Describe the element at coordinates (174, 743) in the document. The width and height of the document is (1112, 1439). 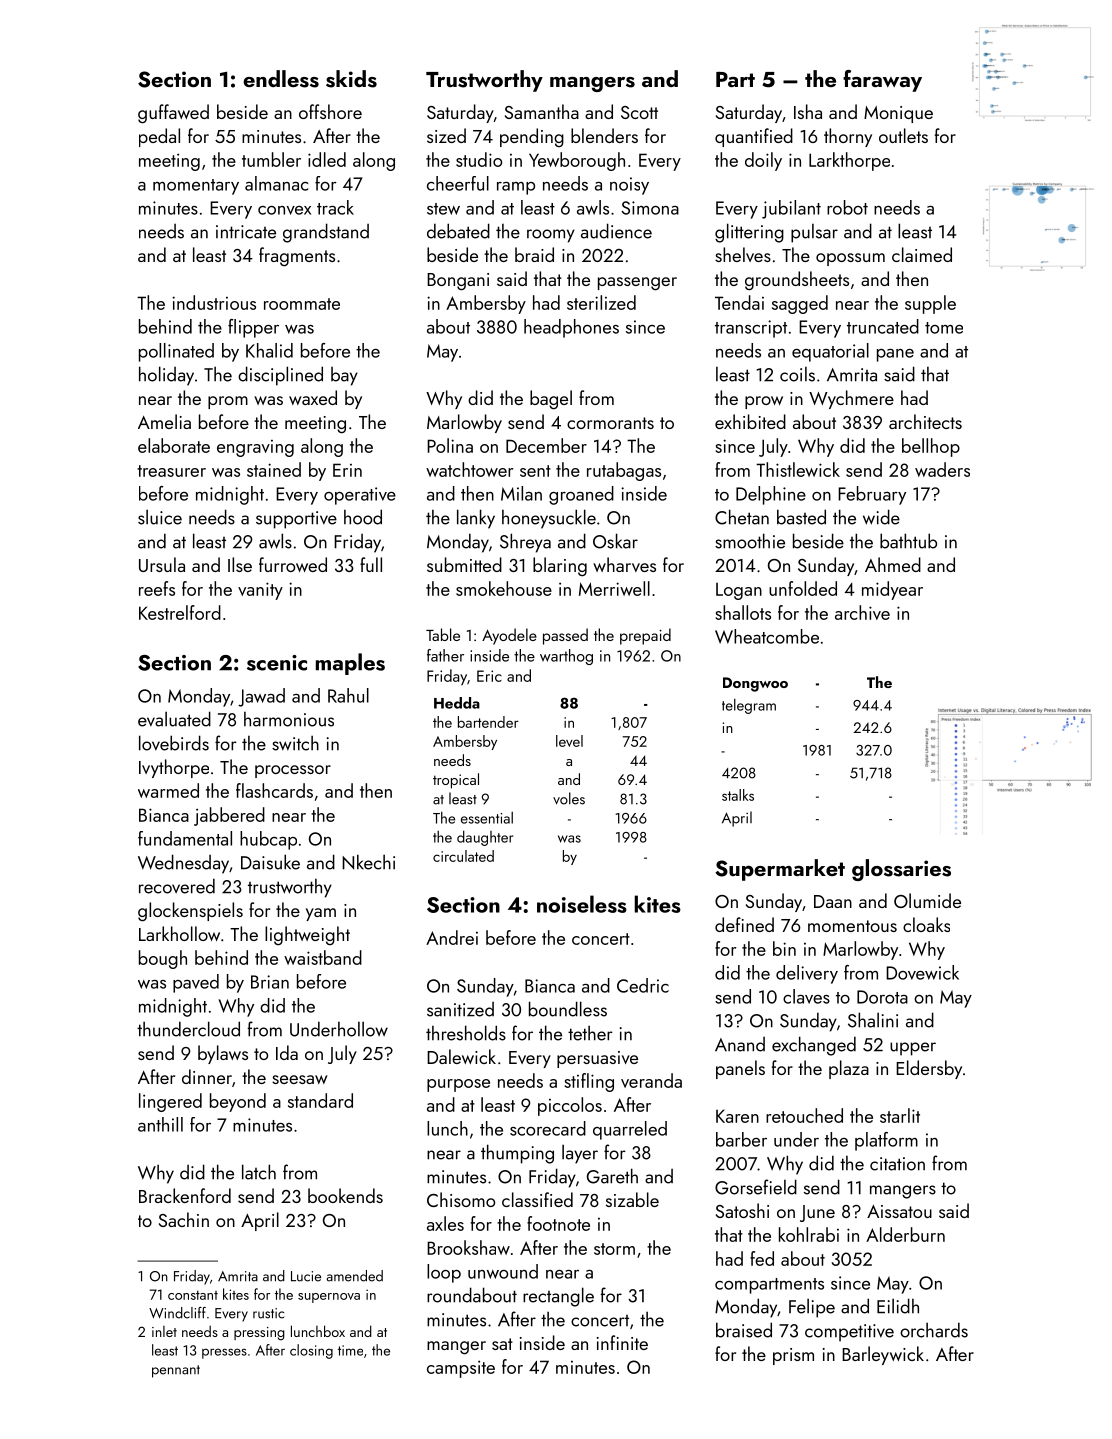
I see `lovebirds` at that location.
